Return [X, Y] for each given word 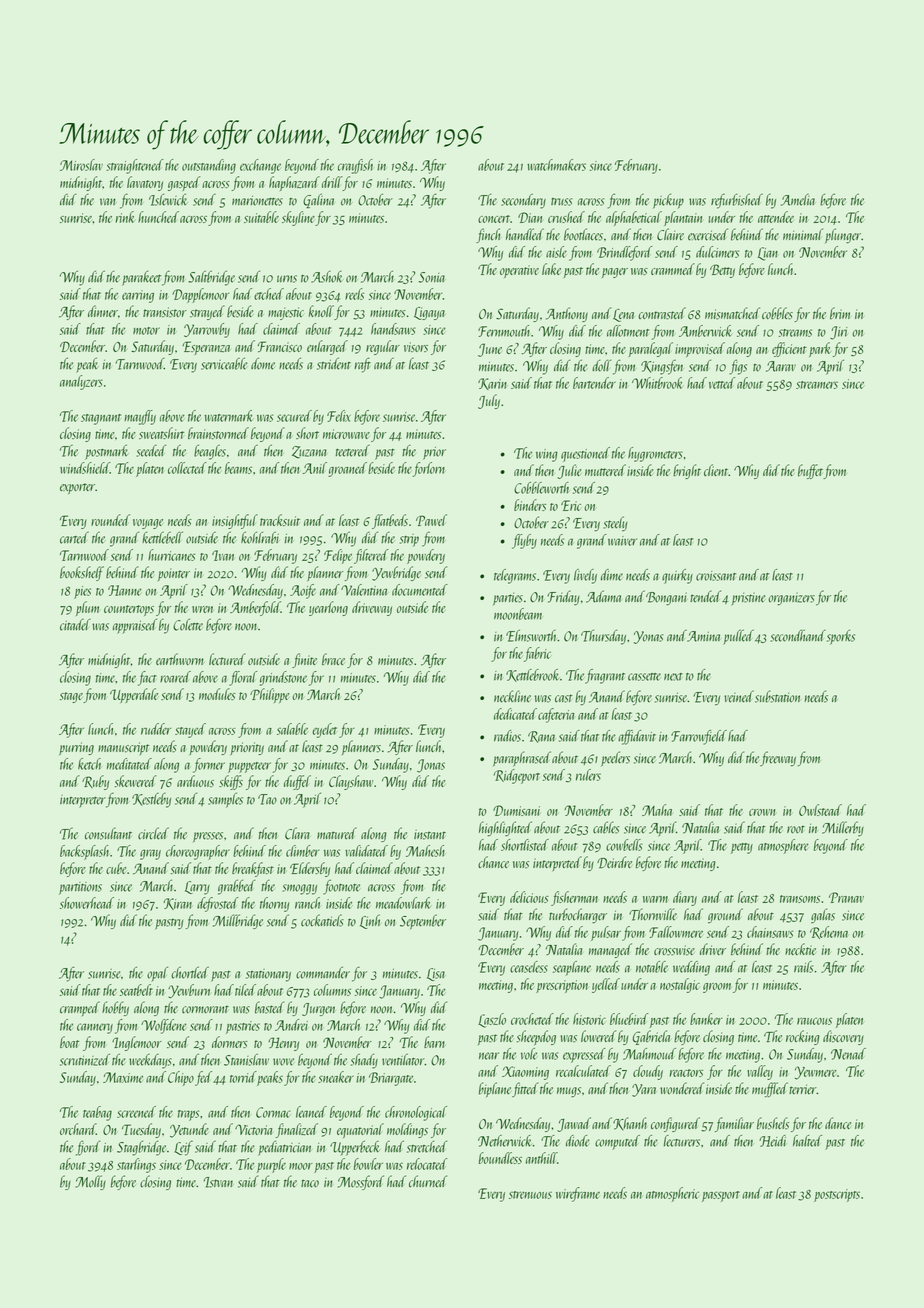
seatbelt [136, 990]
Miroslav [81, 165]
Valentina [364, 590]
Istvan [218, 1182]
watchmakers [556, 165]
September [423, 921]
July [489, 401]
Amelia [798, 200]
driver [713, 949]
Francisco [280, 346]
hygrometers [655, 454]
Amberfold [255, 608]
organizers [792, 599]
